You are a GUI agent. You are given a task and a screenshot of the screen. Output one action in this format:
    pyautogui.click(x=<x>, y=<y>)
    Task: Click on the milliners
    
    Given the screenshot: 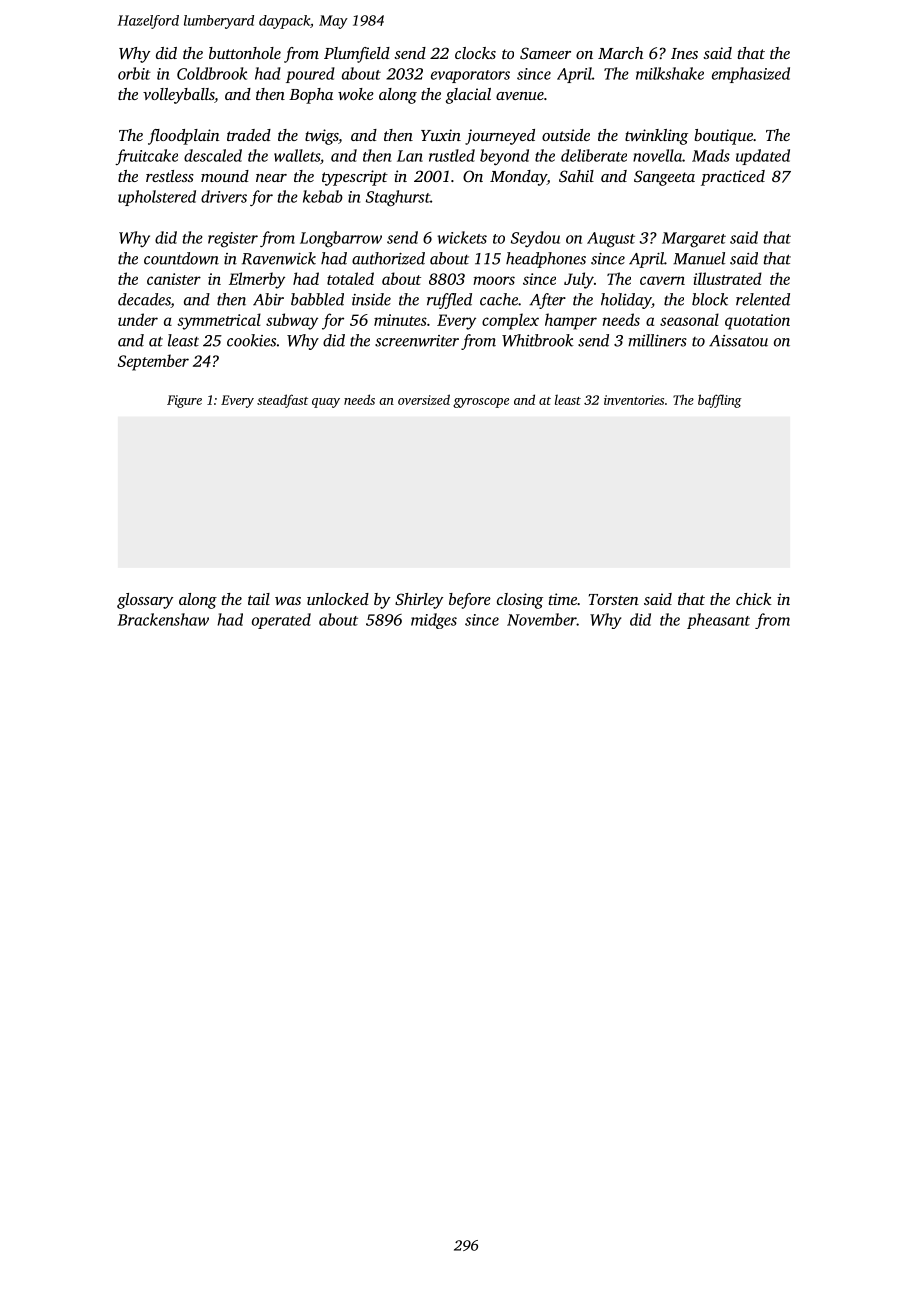 What is the action you would take?
    pyautogui.click(x=657, y=340)
